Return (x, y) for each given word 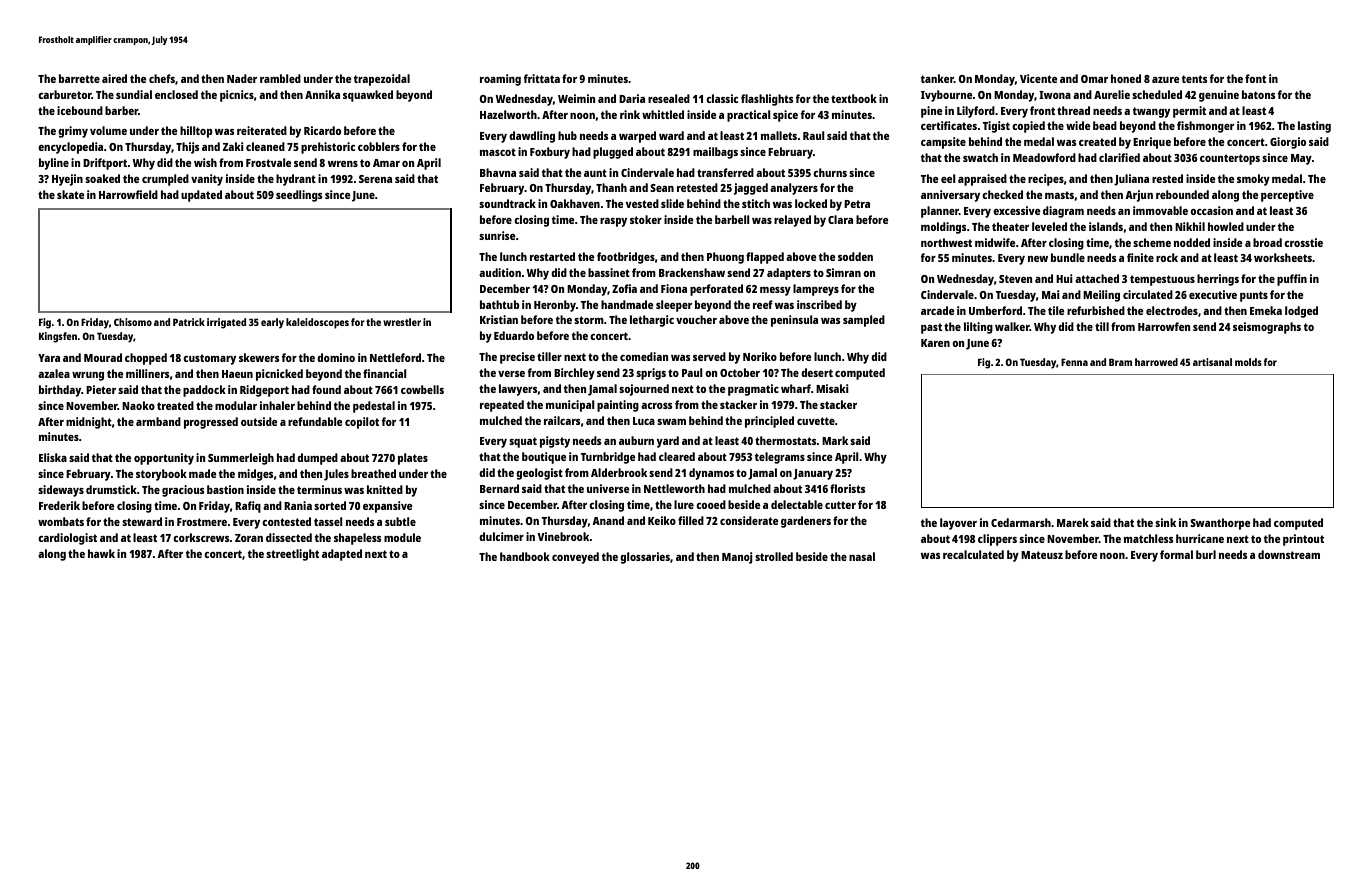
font (1255, 78)
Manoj (737, 558)
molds (1248, 362)
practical (749, 116)
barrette (79, 78)
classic (722, 98)
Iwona (1055, 95)
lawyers (518, 390)
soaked (102, 178)
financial (385, 373)
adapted (342, 555)
